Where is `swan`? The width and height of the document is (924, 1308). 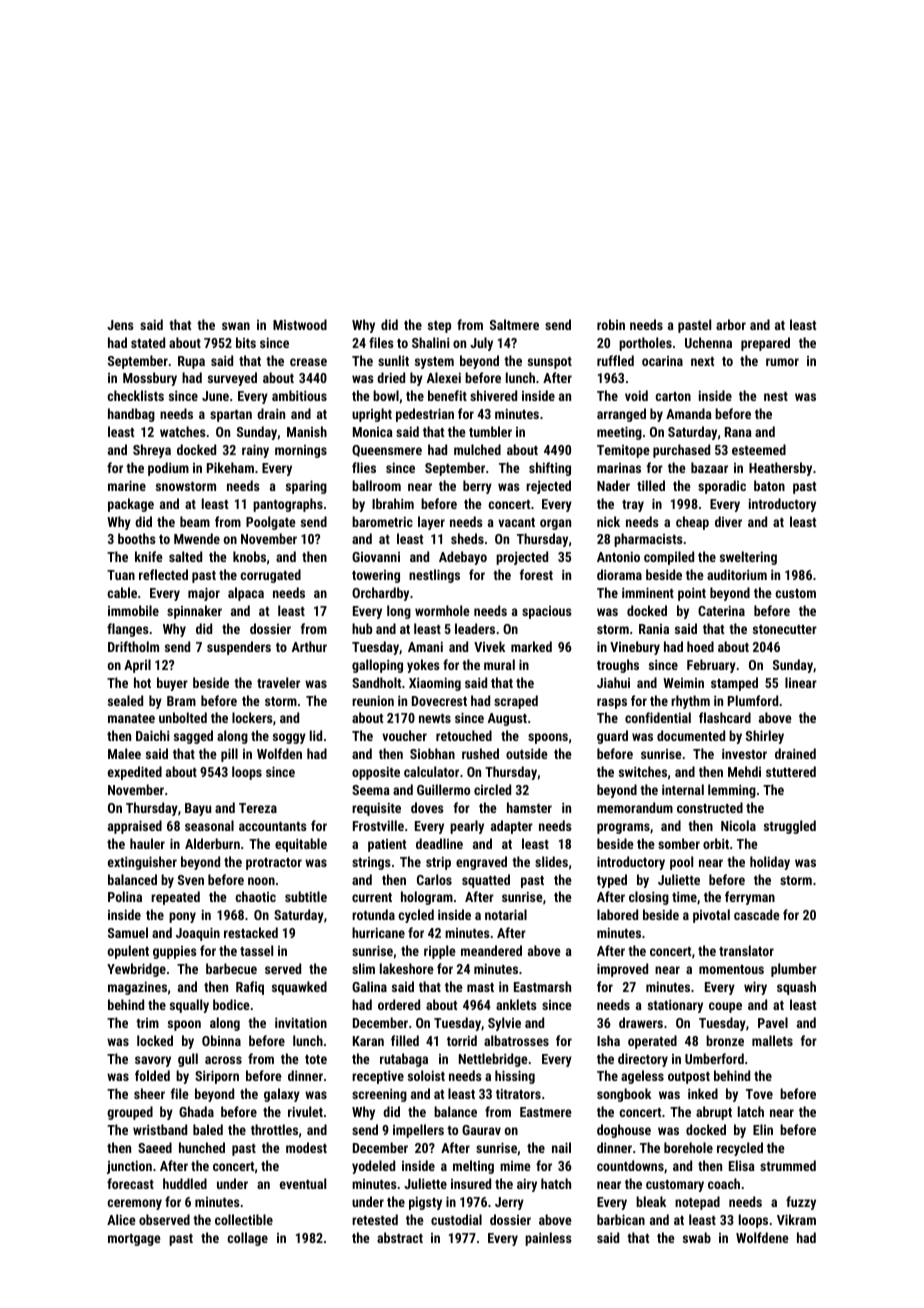 swan is located at coordinates (236, 326).
